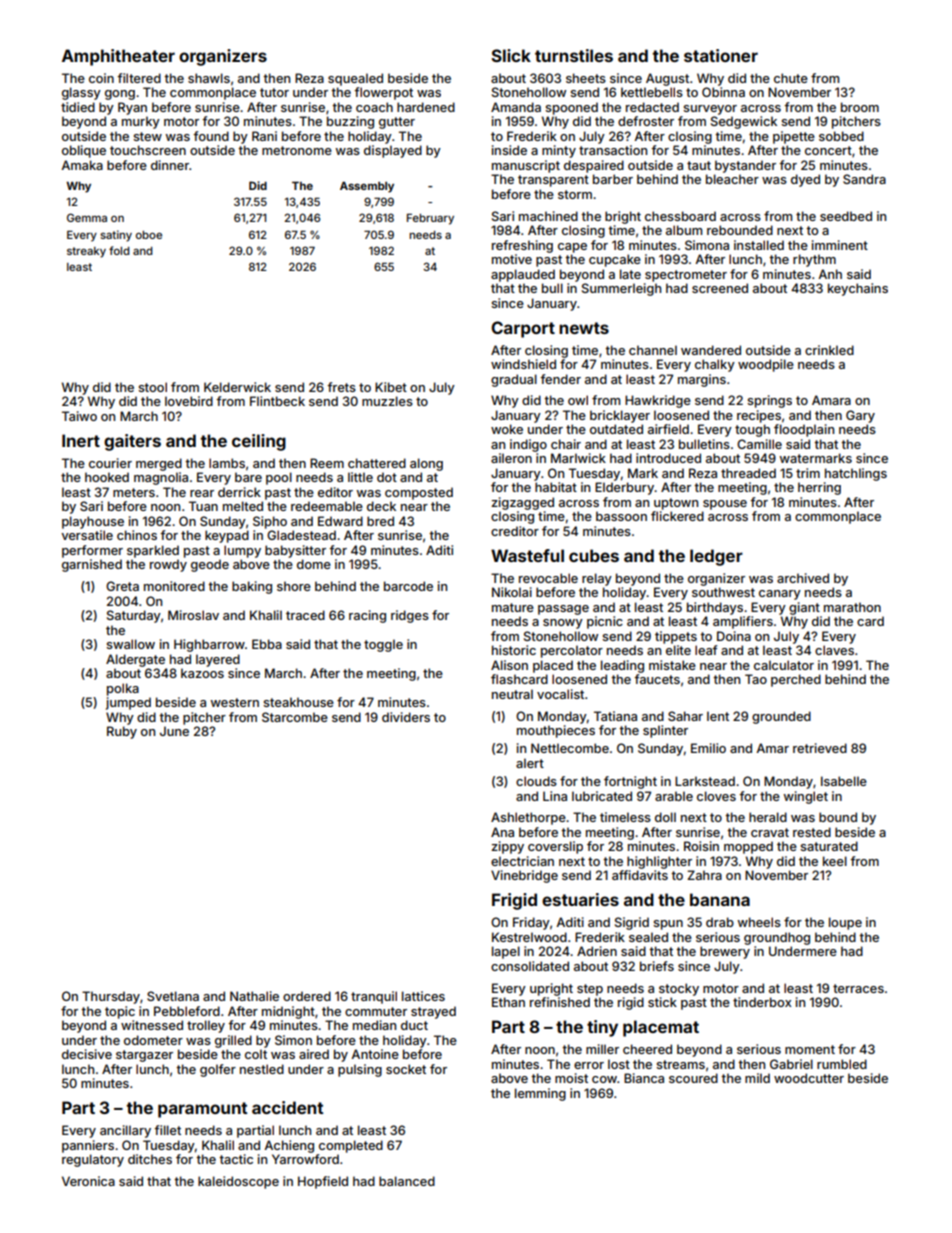 The width and height of the screenshot is (952, 1233). Describe the element at coordinates (757, 1078) in the screenshot. I see `mild` at that location.
